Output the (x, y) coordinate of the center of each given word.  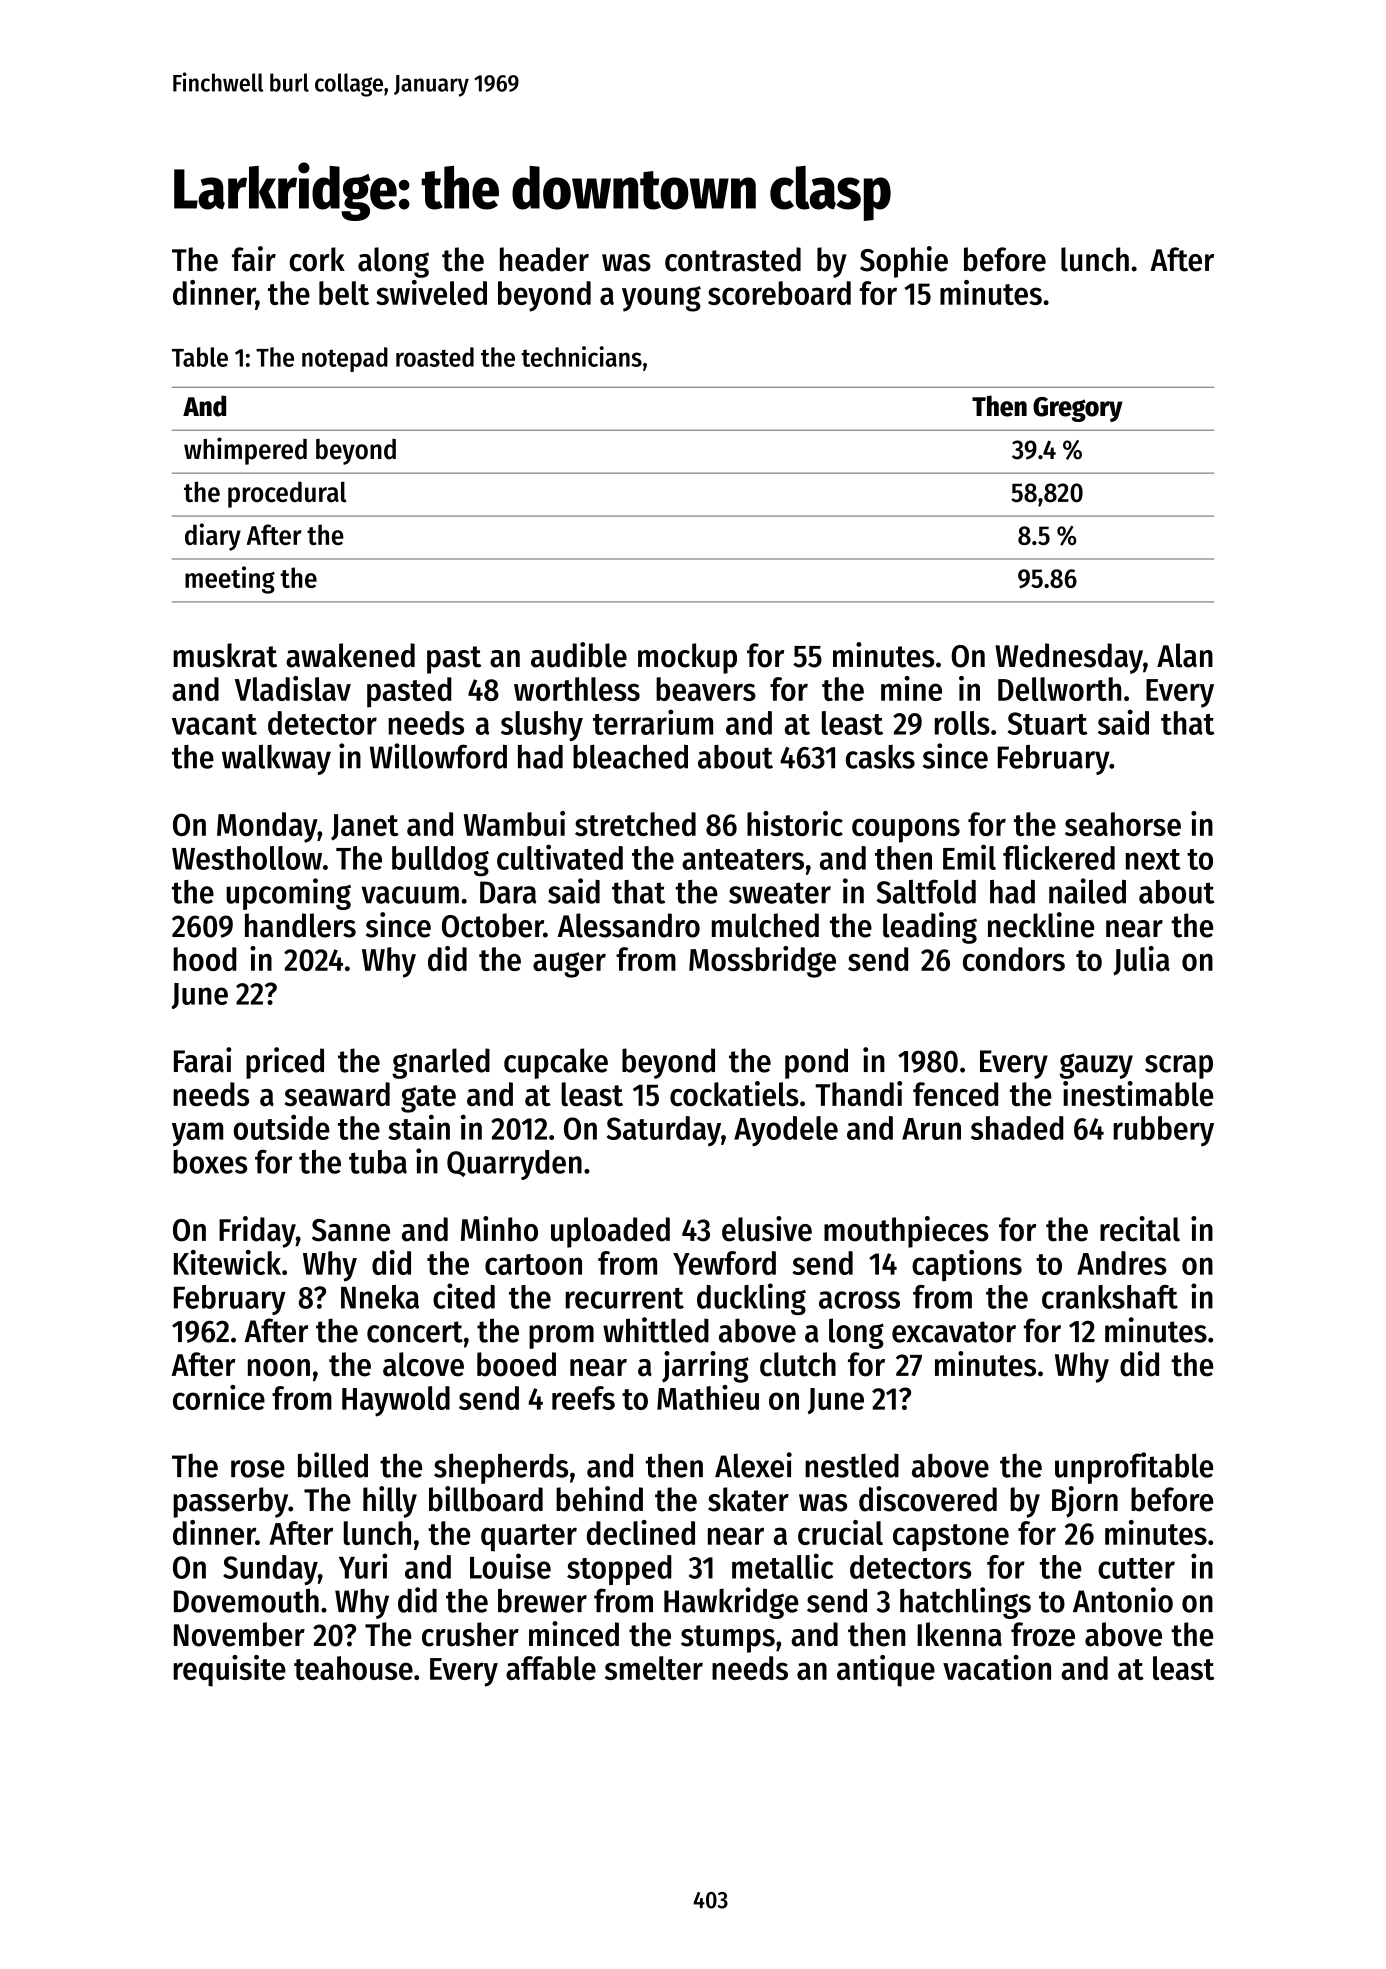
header (544, 259)
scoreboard (779, 293)
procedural (287, 494)
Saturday (664, 1131)
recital (1140, 1229)
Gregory (1078, 409)
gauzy (1096, 1066)
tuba (378, 1162)
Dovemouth (246, 1600)
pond (816, 1063)
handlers (300, 925)
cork (317, 259)
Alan (1185, 655)
